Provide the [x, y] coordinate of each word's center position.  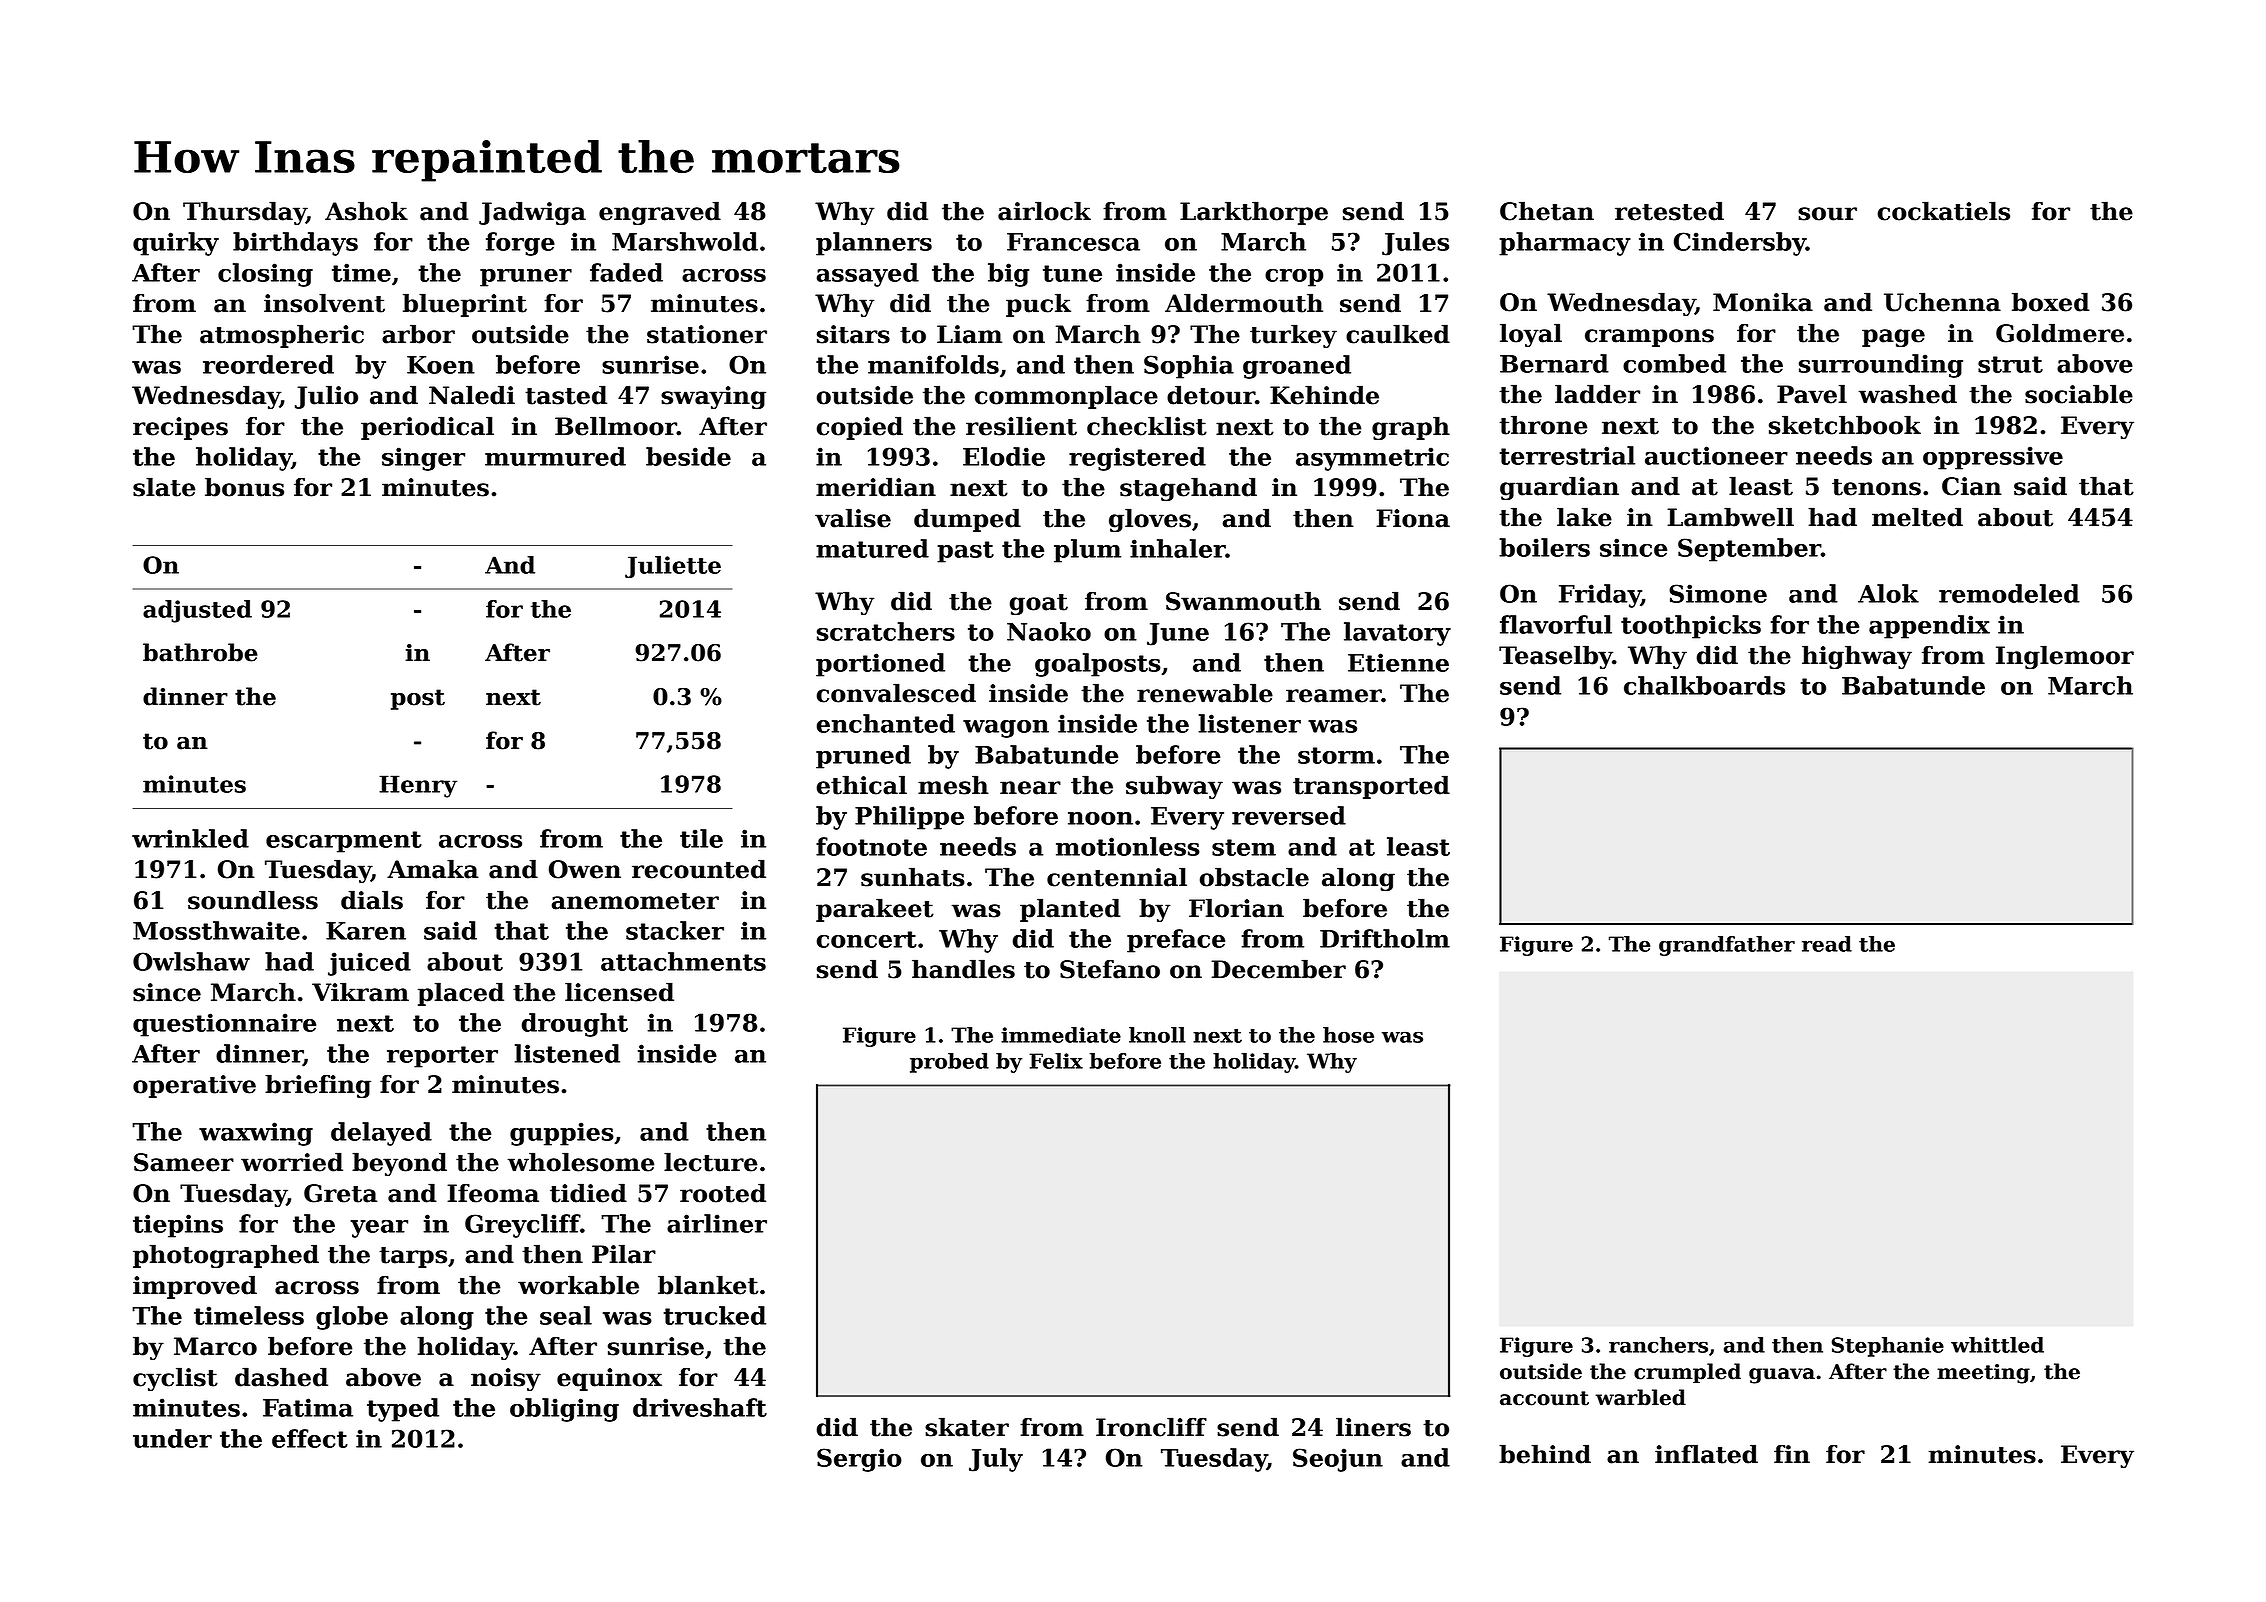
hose [1348, 1035]
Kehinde [1324, 395]
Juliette [673, 567]
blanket [708, 1285]
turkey [1293, 336]
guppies [562, 1134]
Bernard [1554, 363]
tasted [566, 395]
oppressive [1993, 458]
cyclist [175, 1379]
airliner [717, 1223]
